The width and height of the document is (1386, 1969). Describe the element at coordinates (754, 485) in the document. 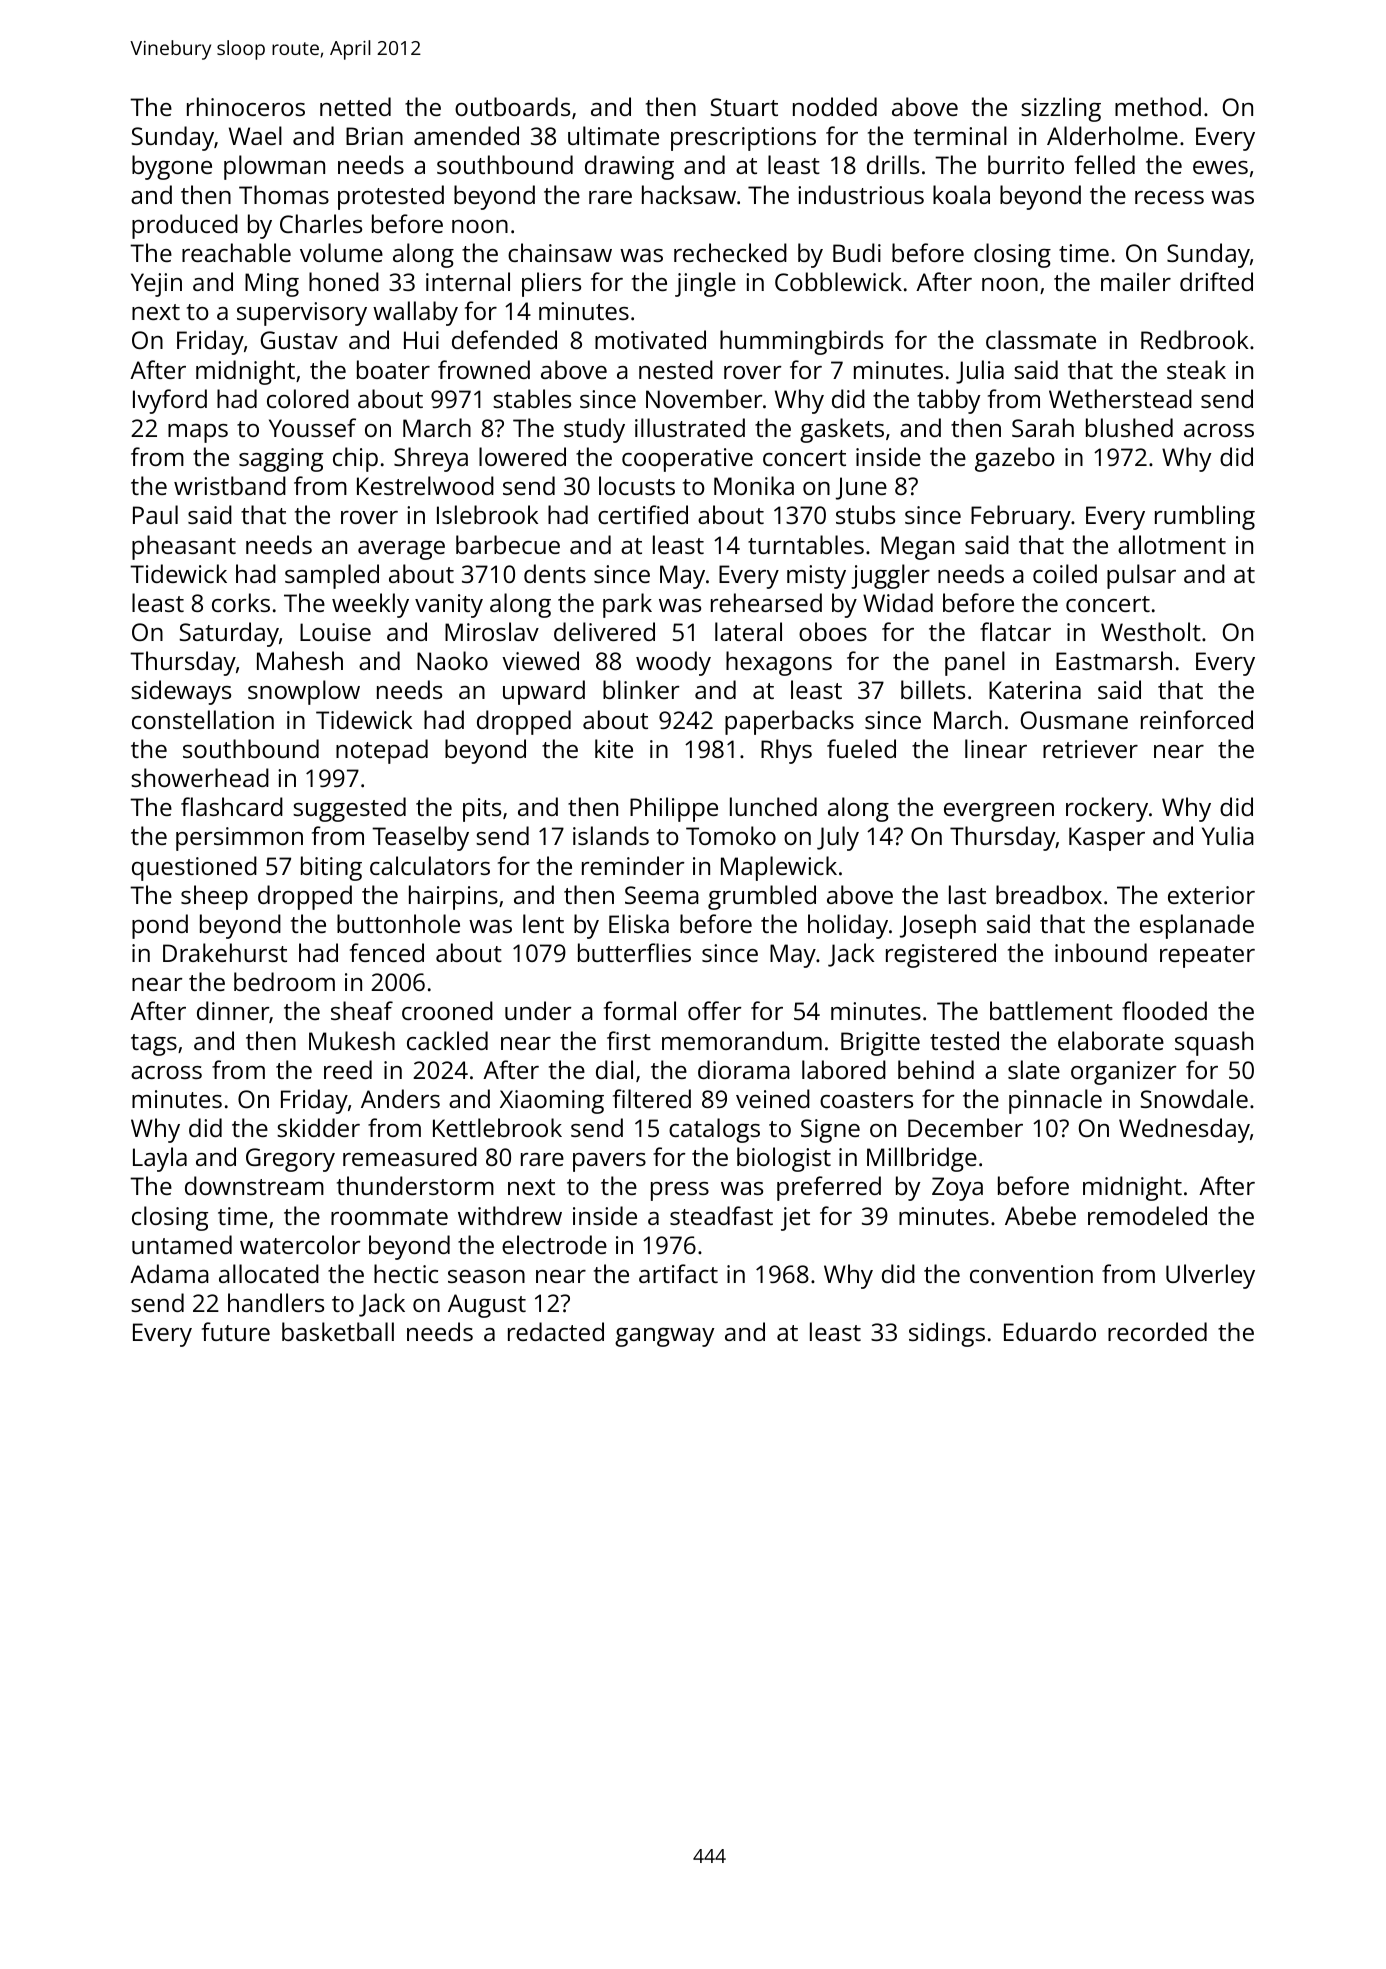

I see `Monika` at that location.
